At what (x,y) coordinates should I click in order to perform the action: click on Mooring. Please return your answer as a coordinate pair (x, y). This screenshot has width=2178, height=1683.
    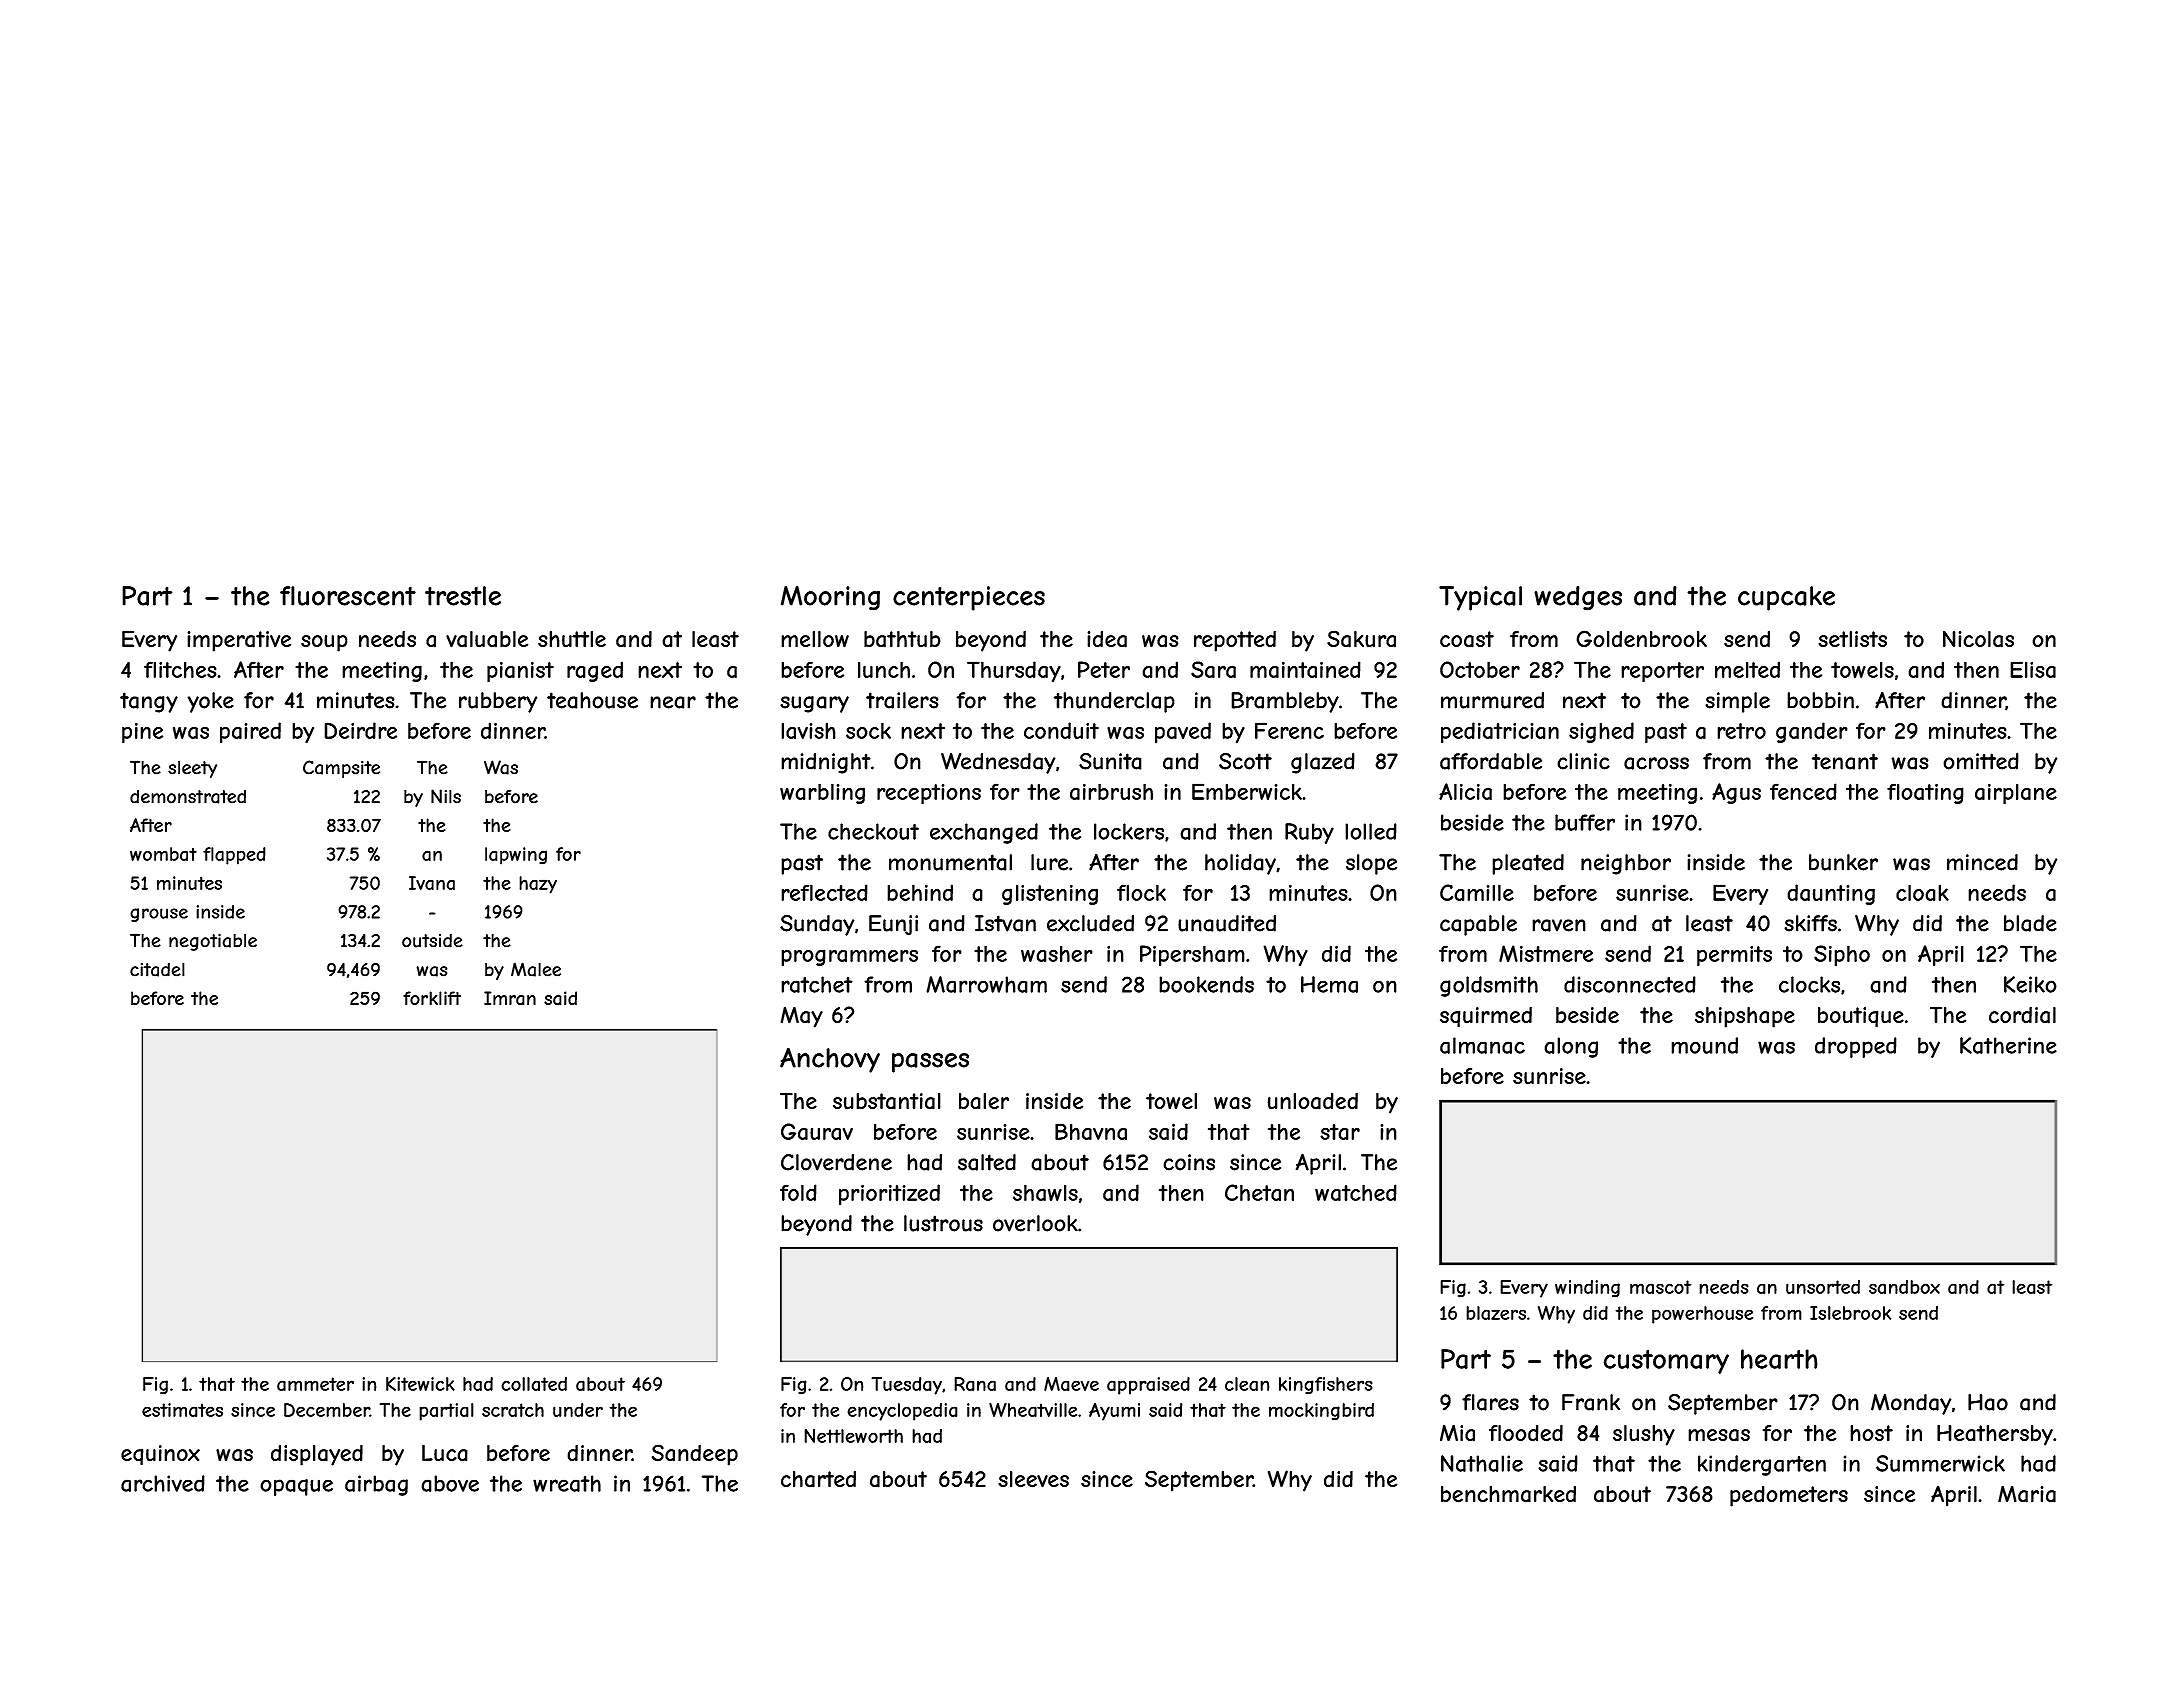
    Looking at the image, I should click on (830, 598).
